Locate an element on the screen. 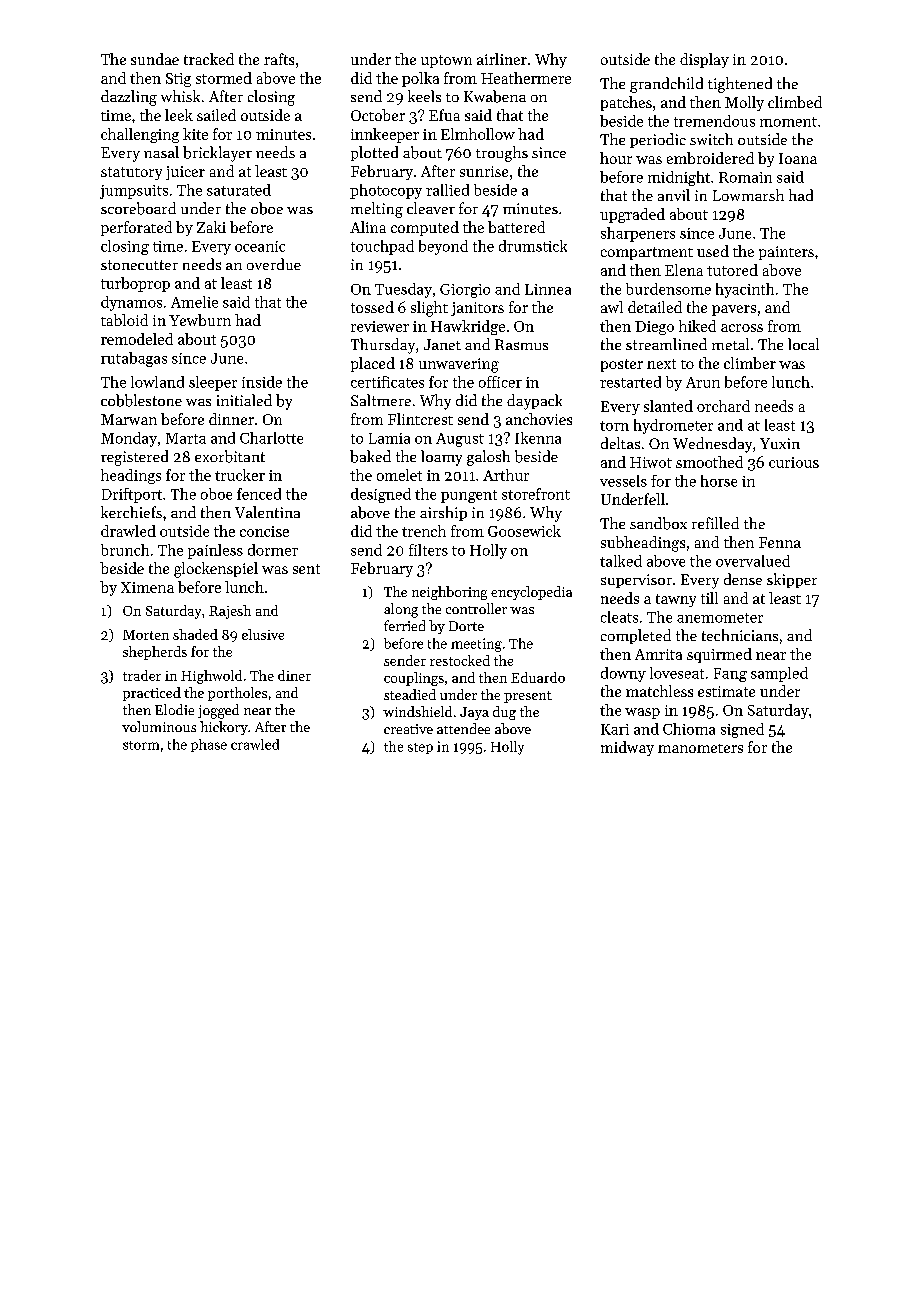 The height and width of the screenshot is (1308, 924). airliner is located at coordinates (502, 59).
